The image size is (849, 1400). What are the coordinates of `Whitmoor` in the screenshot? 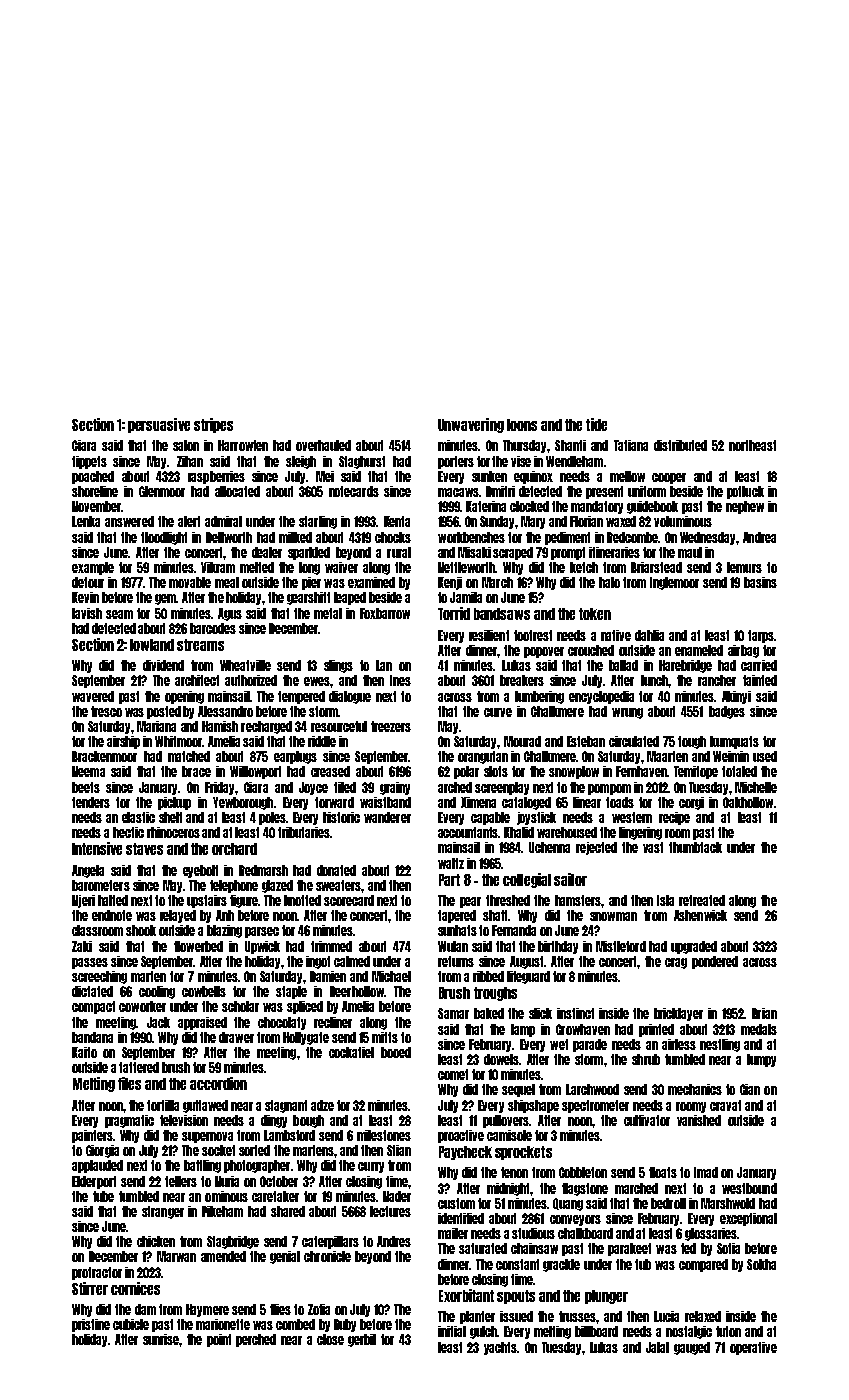 It's located at (179, 741).
